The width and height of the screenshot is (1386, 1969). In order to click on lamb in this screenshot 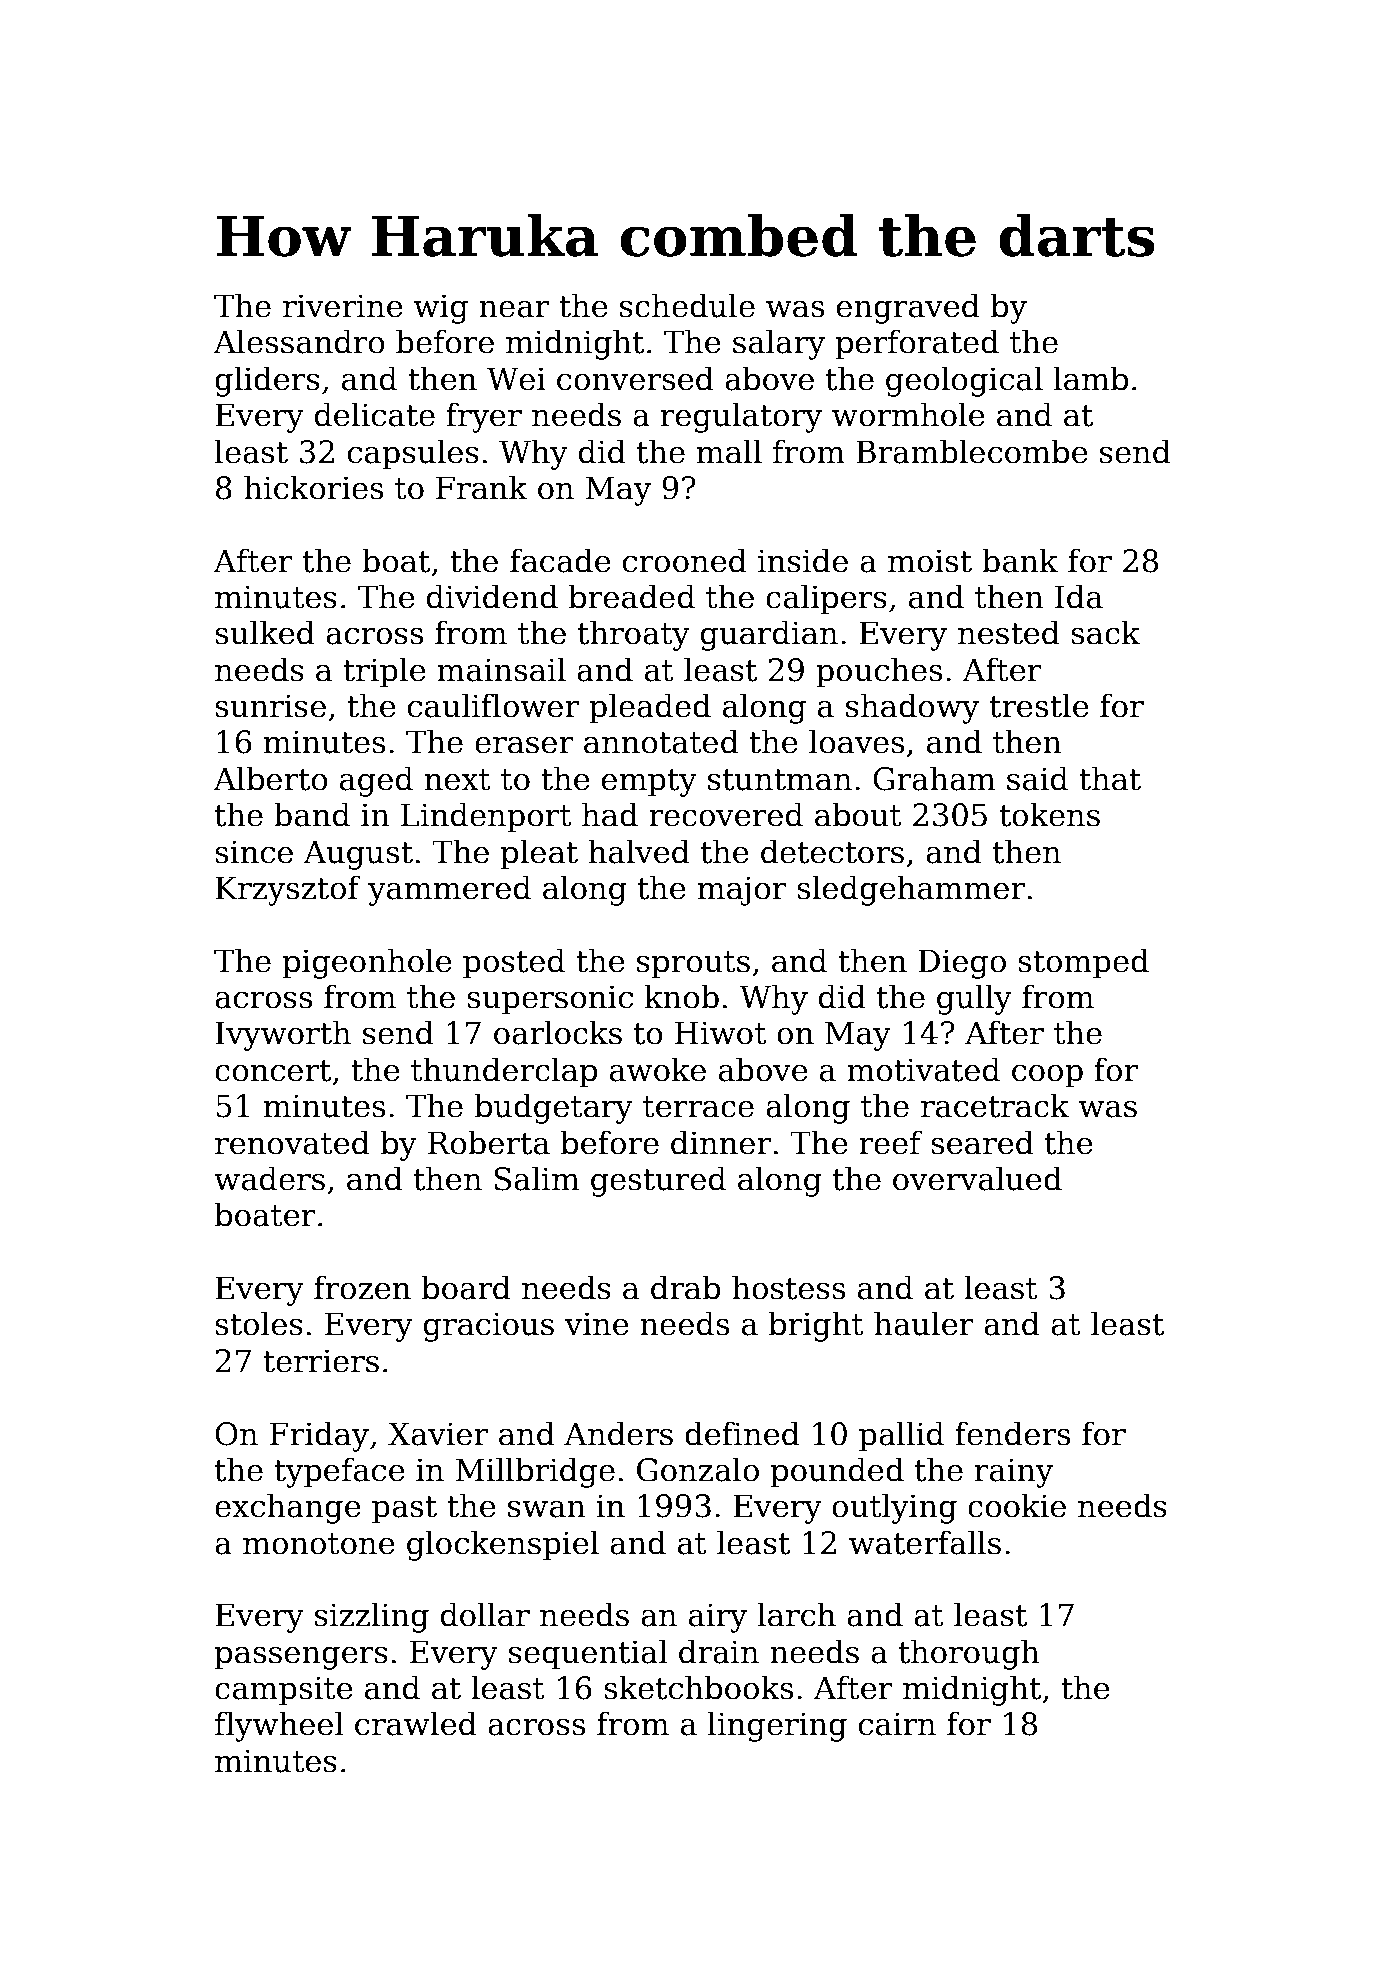, I will do `click(1091, 378)`.
